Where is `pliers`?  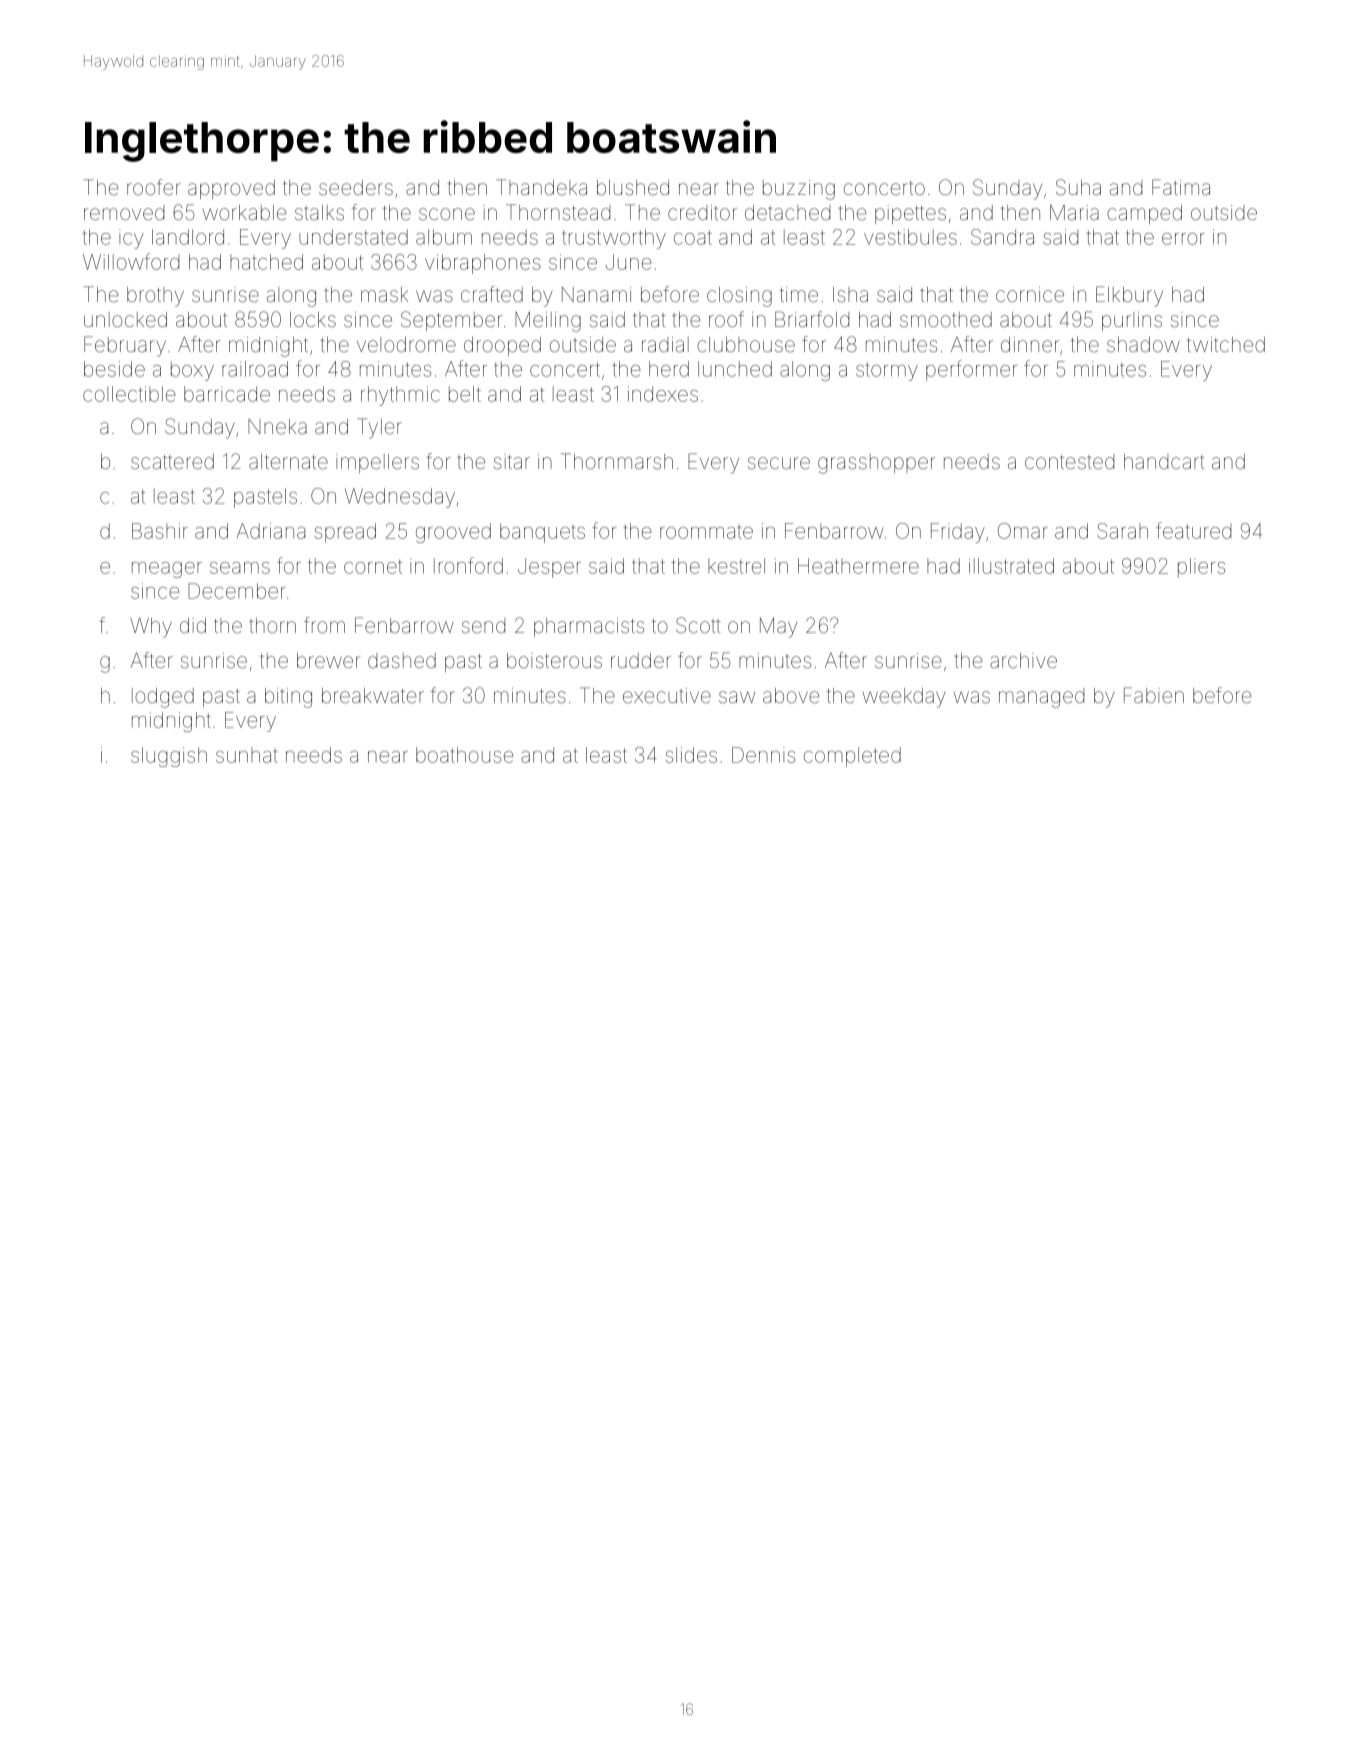 pliers is located at coordinates (1201, 568).
